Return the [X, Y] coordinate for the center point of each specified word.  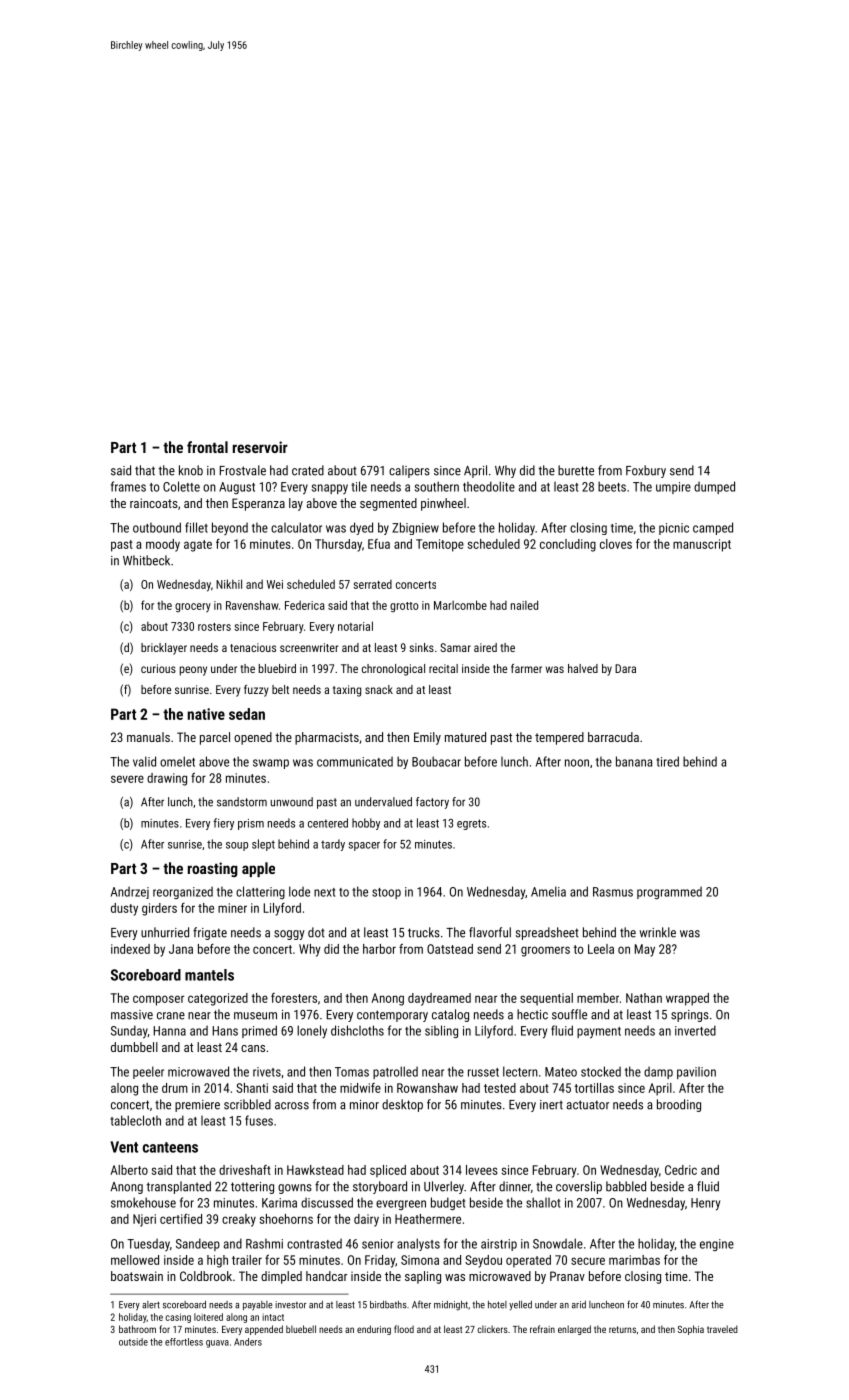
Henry [705, 1204]
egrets [471, 824]
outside [133, 1342]
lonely [312, 1031]
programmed [669, 892]
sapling [423, 1277]
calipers [409, 471]
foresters [294, 998]
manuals [148, 737]
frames [128, 486]
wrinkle [658, 932]
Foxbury [646, 471]
